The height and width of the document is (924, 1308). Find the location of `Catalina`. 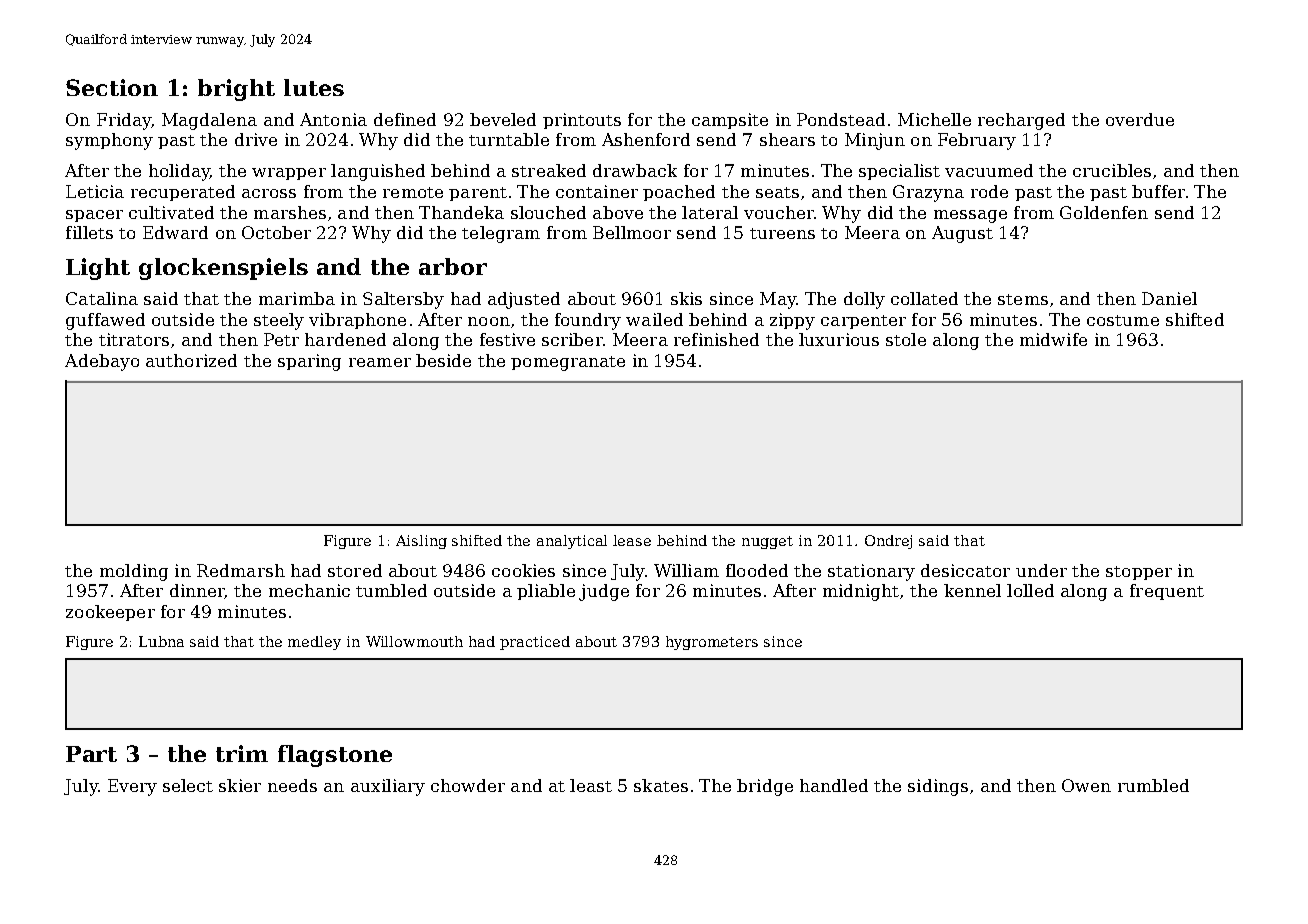

Catalina is located at coordinates (102, 298).
